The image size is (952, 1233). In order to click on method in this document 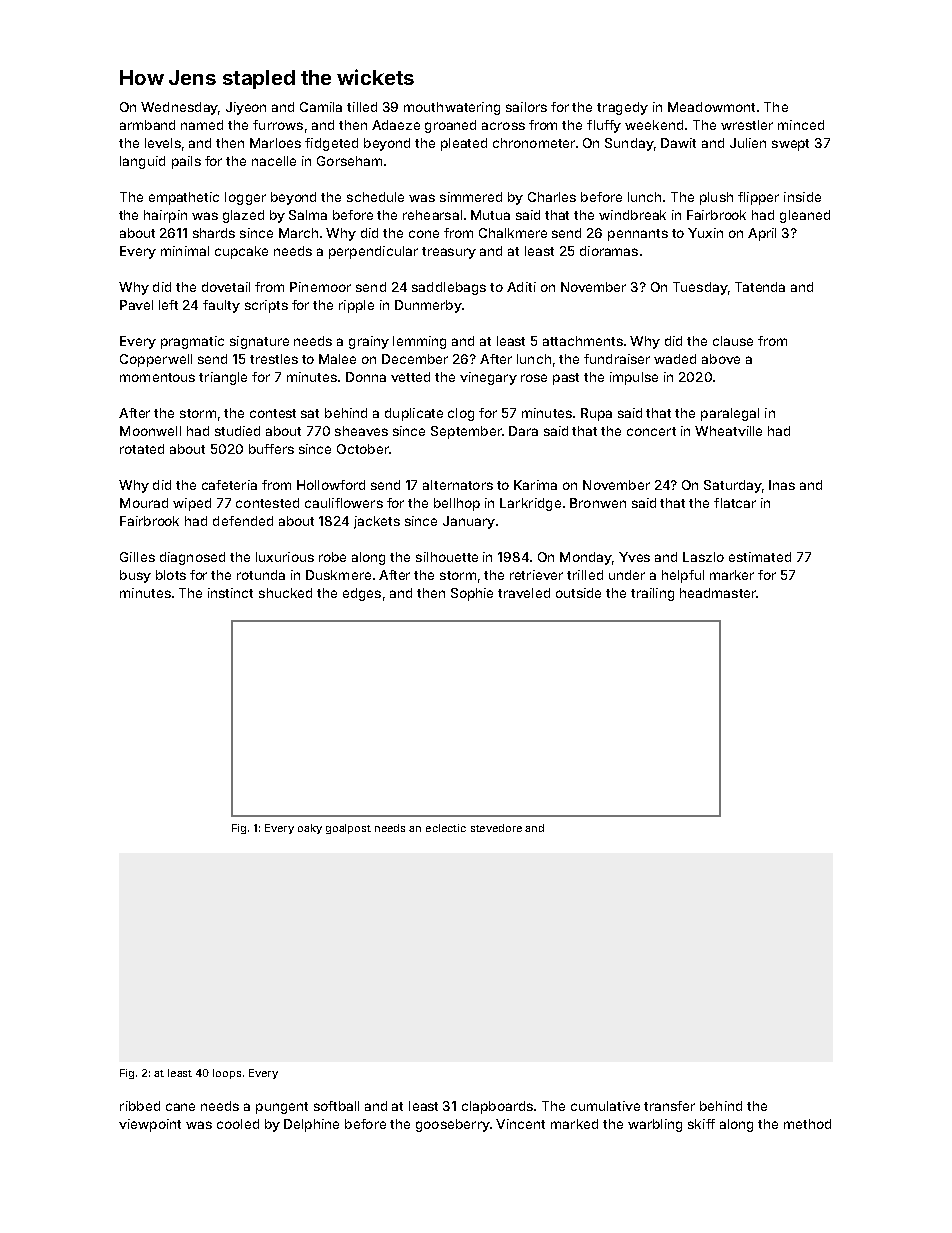, I will do `click(807, 1124)`.
